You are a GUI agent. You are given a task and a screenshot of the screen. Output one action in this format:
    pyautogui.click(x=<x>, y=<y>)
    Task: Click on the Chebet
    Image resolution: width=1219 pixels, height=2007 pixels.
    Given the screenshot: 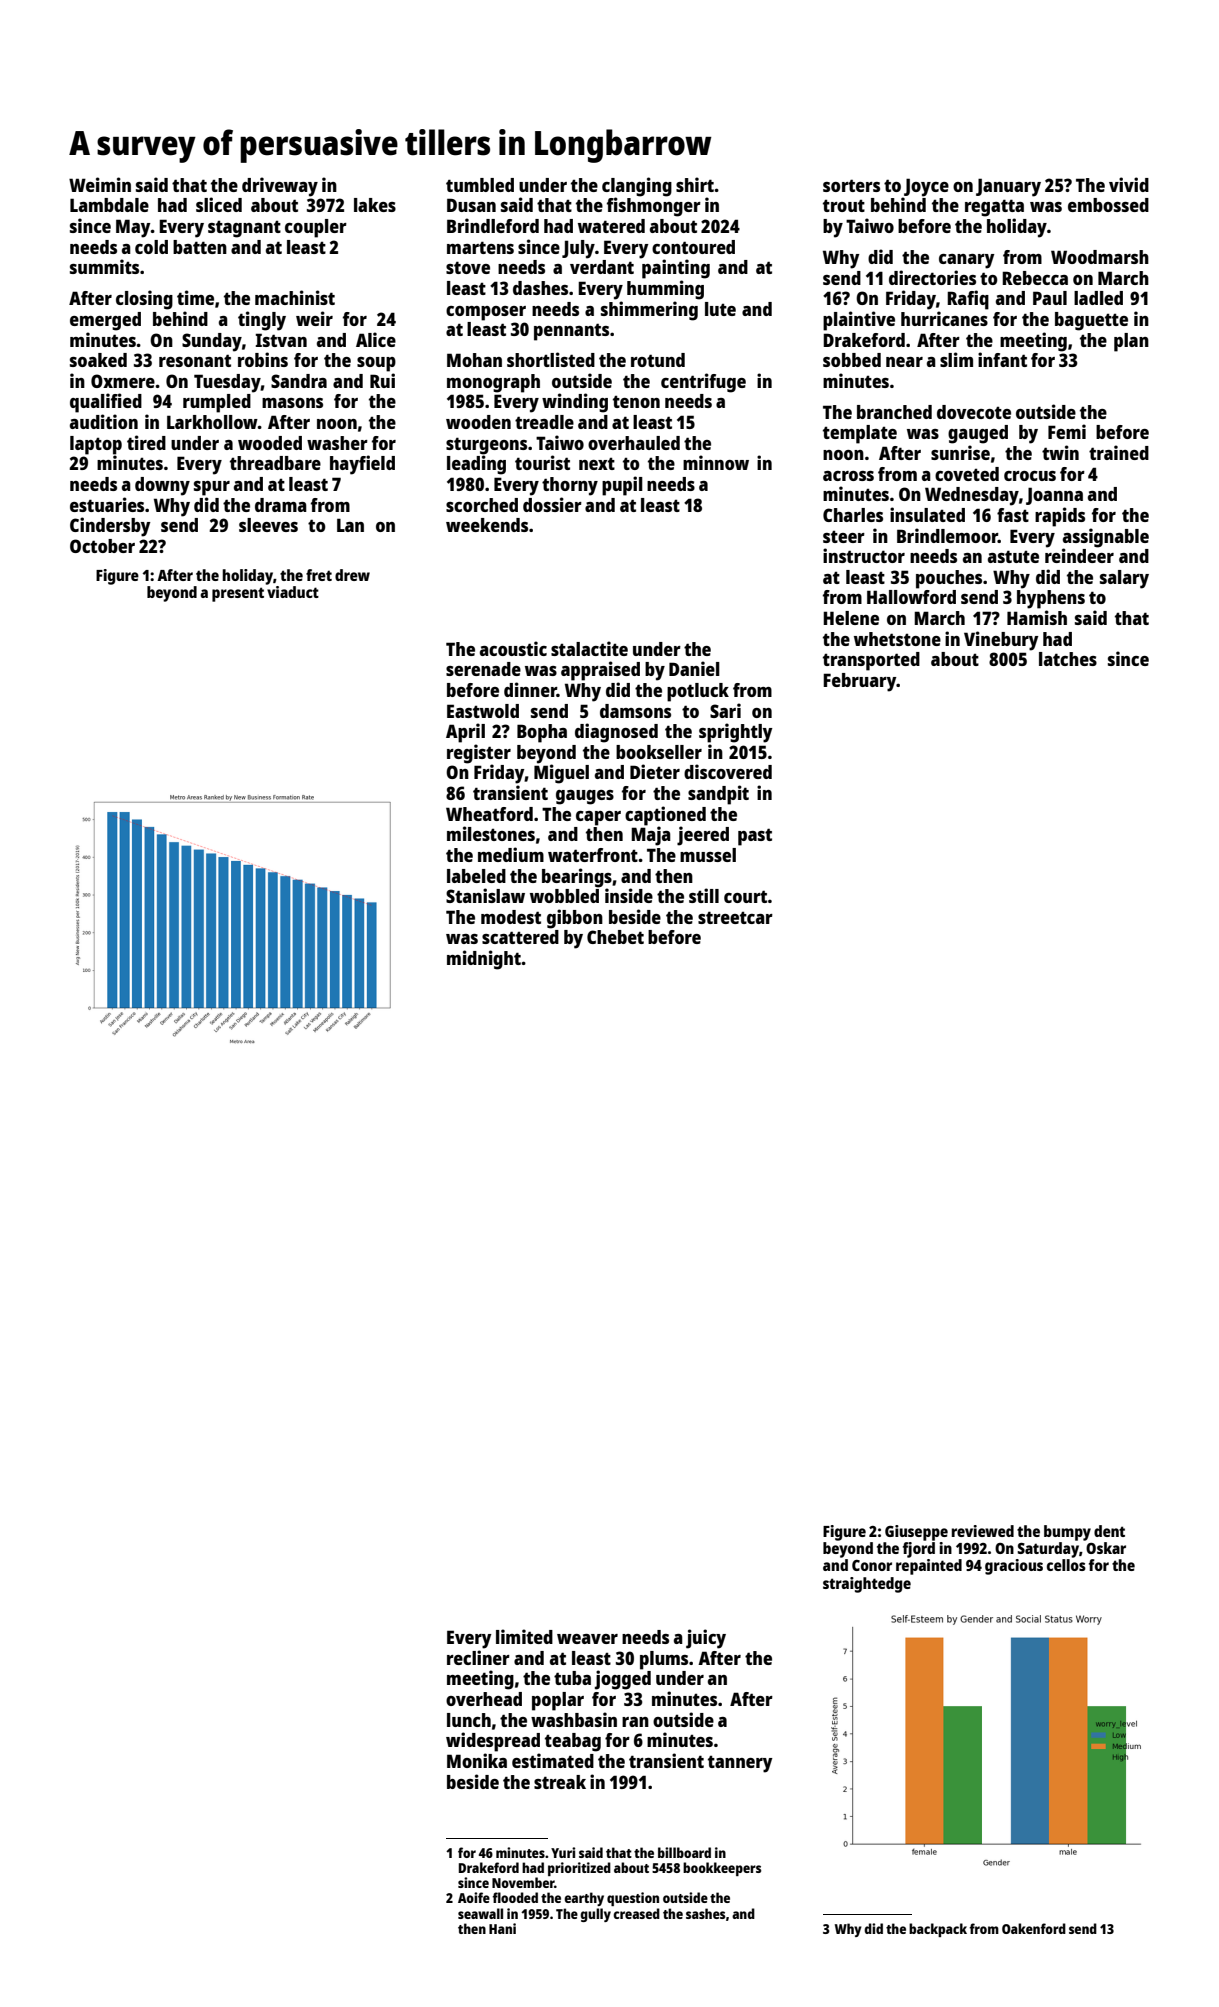 What is the action you would take?
    pyautogui.click(x=615, y=937)
